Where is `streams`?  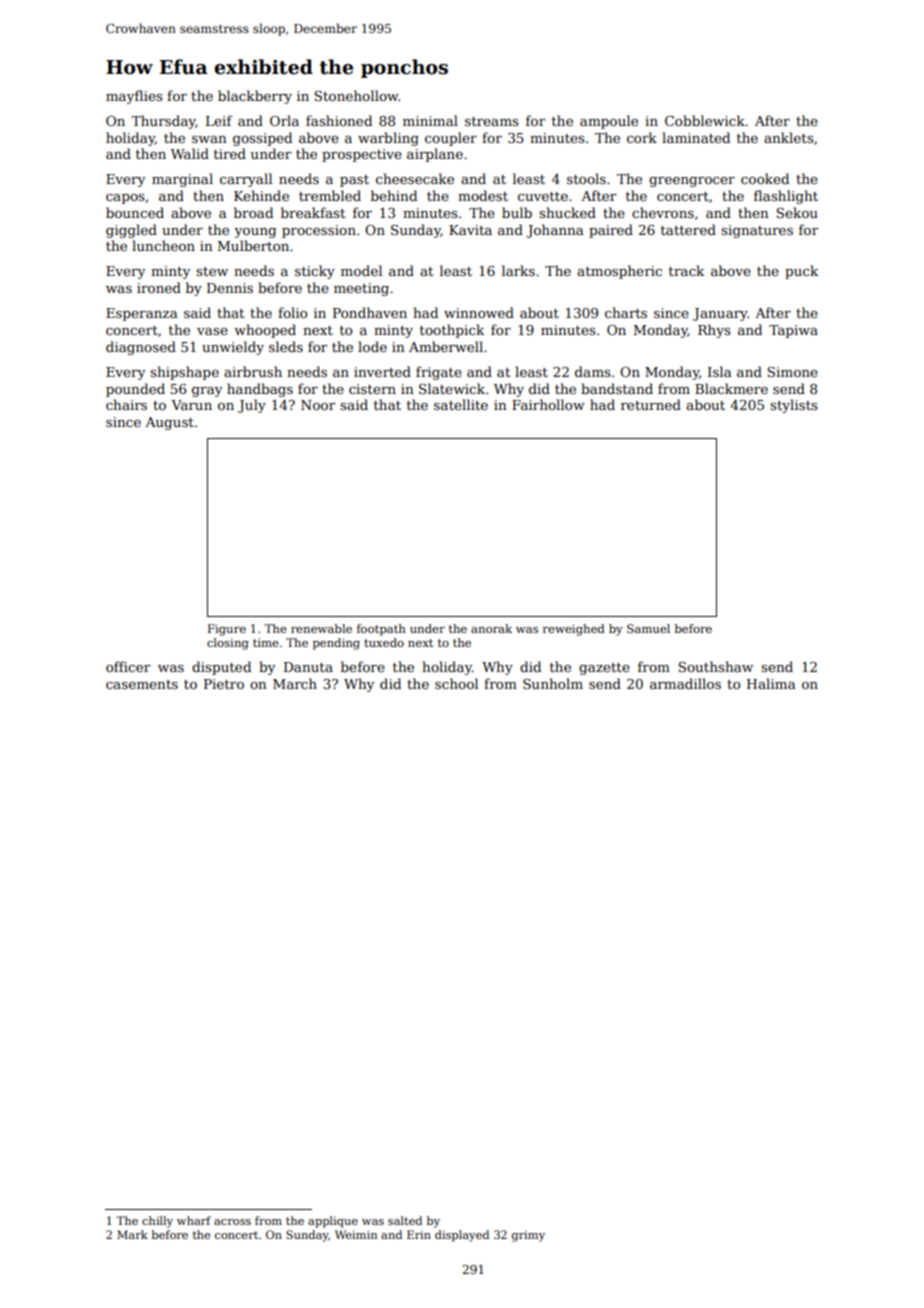 streams is located at coordinates (492, 121).
